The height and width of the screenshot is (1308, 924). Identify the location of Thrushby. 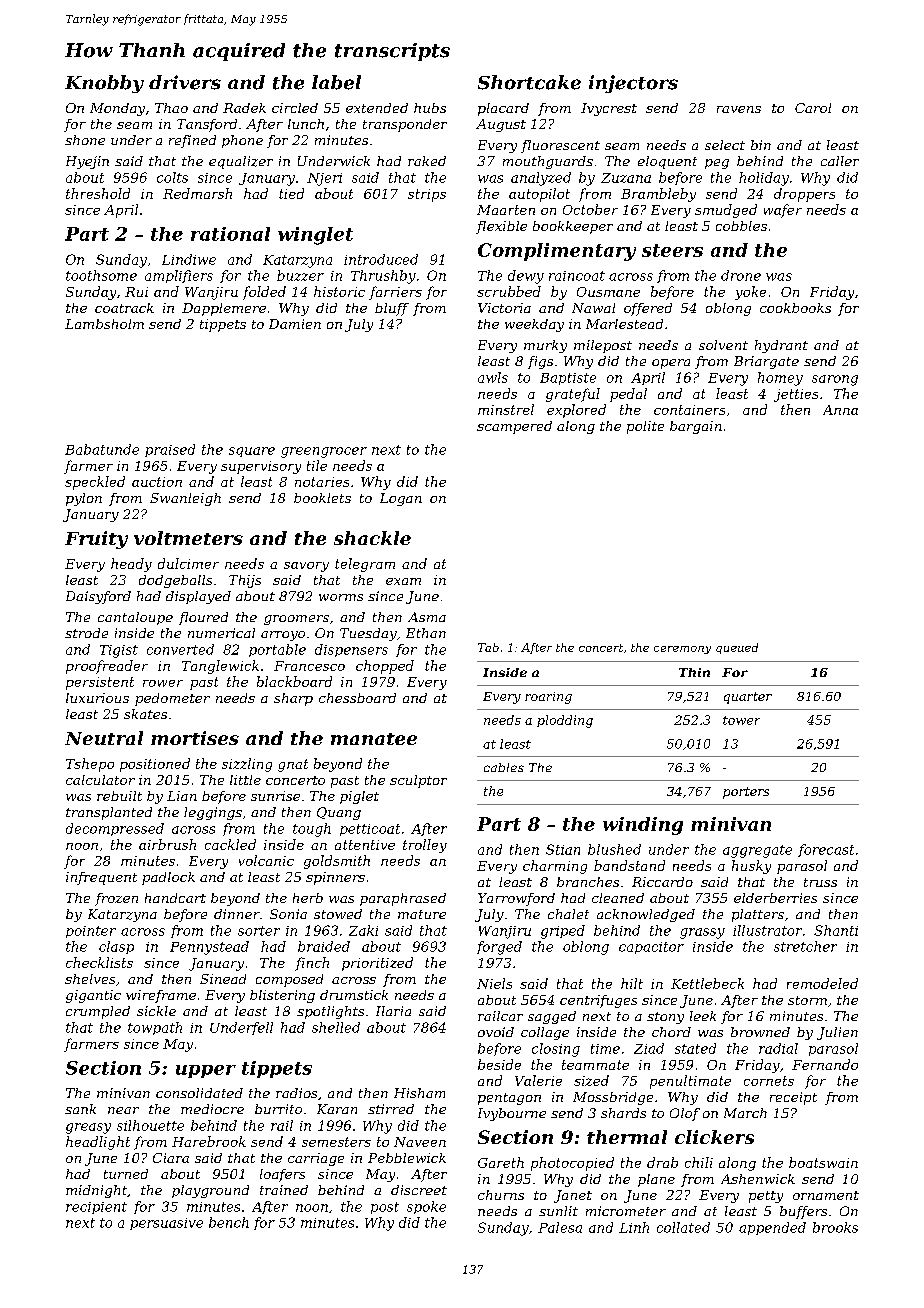
(383, 277).
